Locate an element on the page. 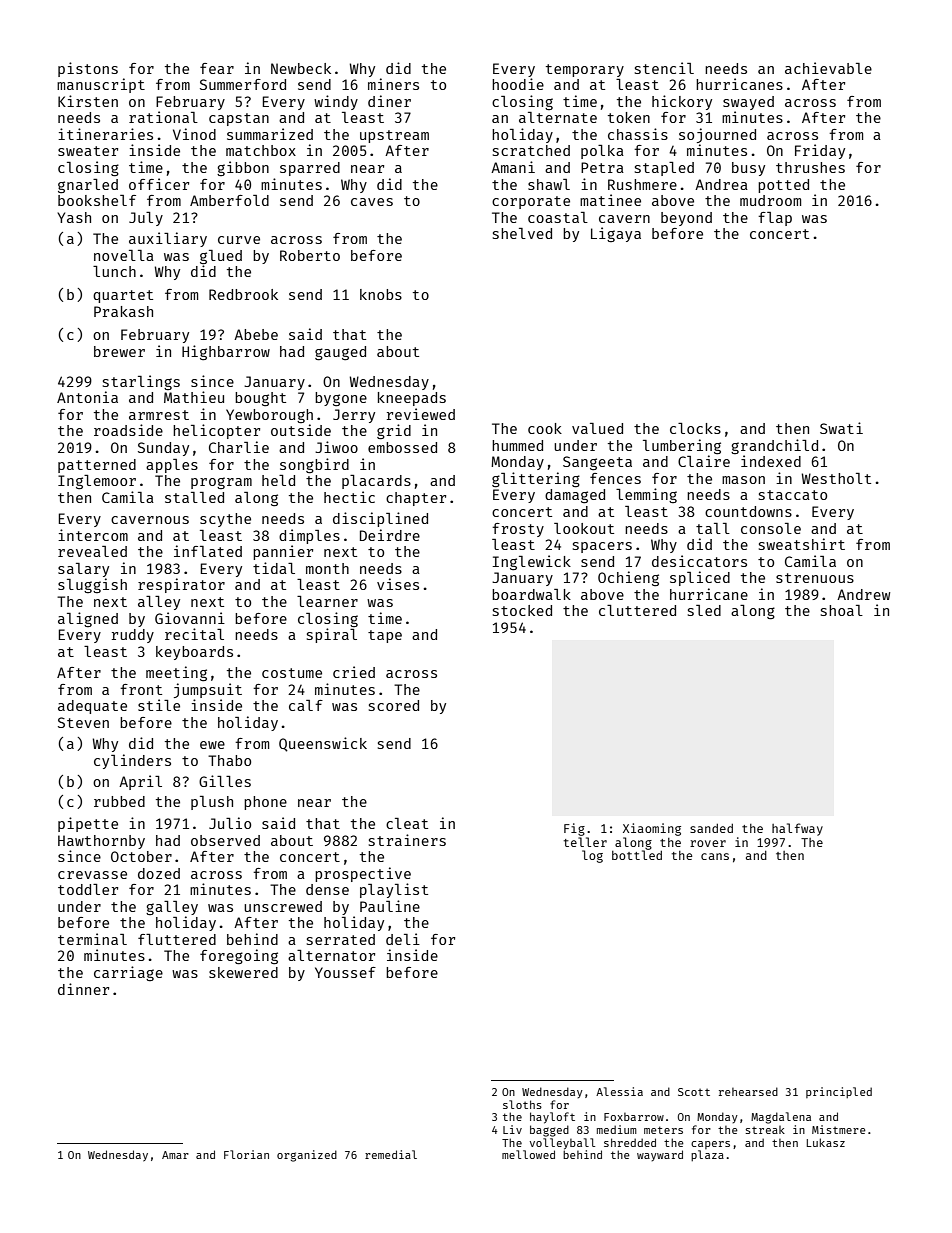 This image has width=952, height=1233. kneepads is located at coordinates (412, 399).
